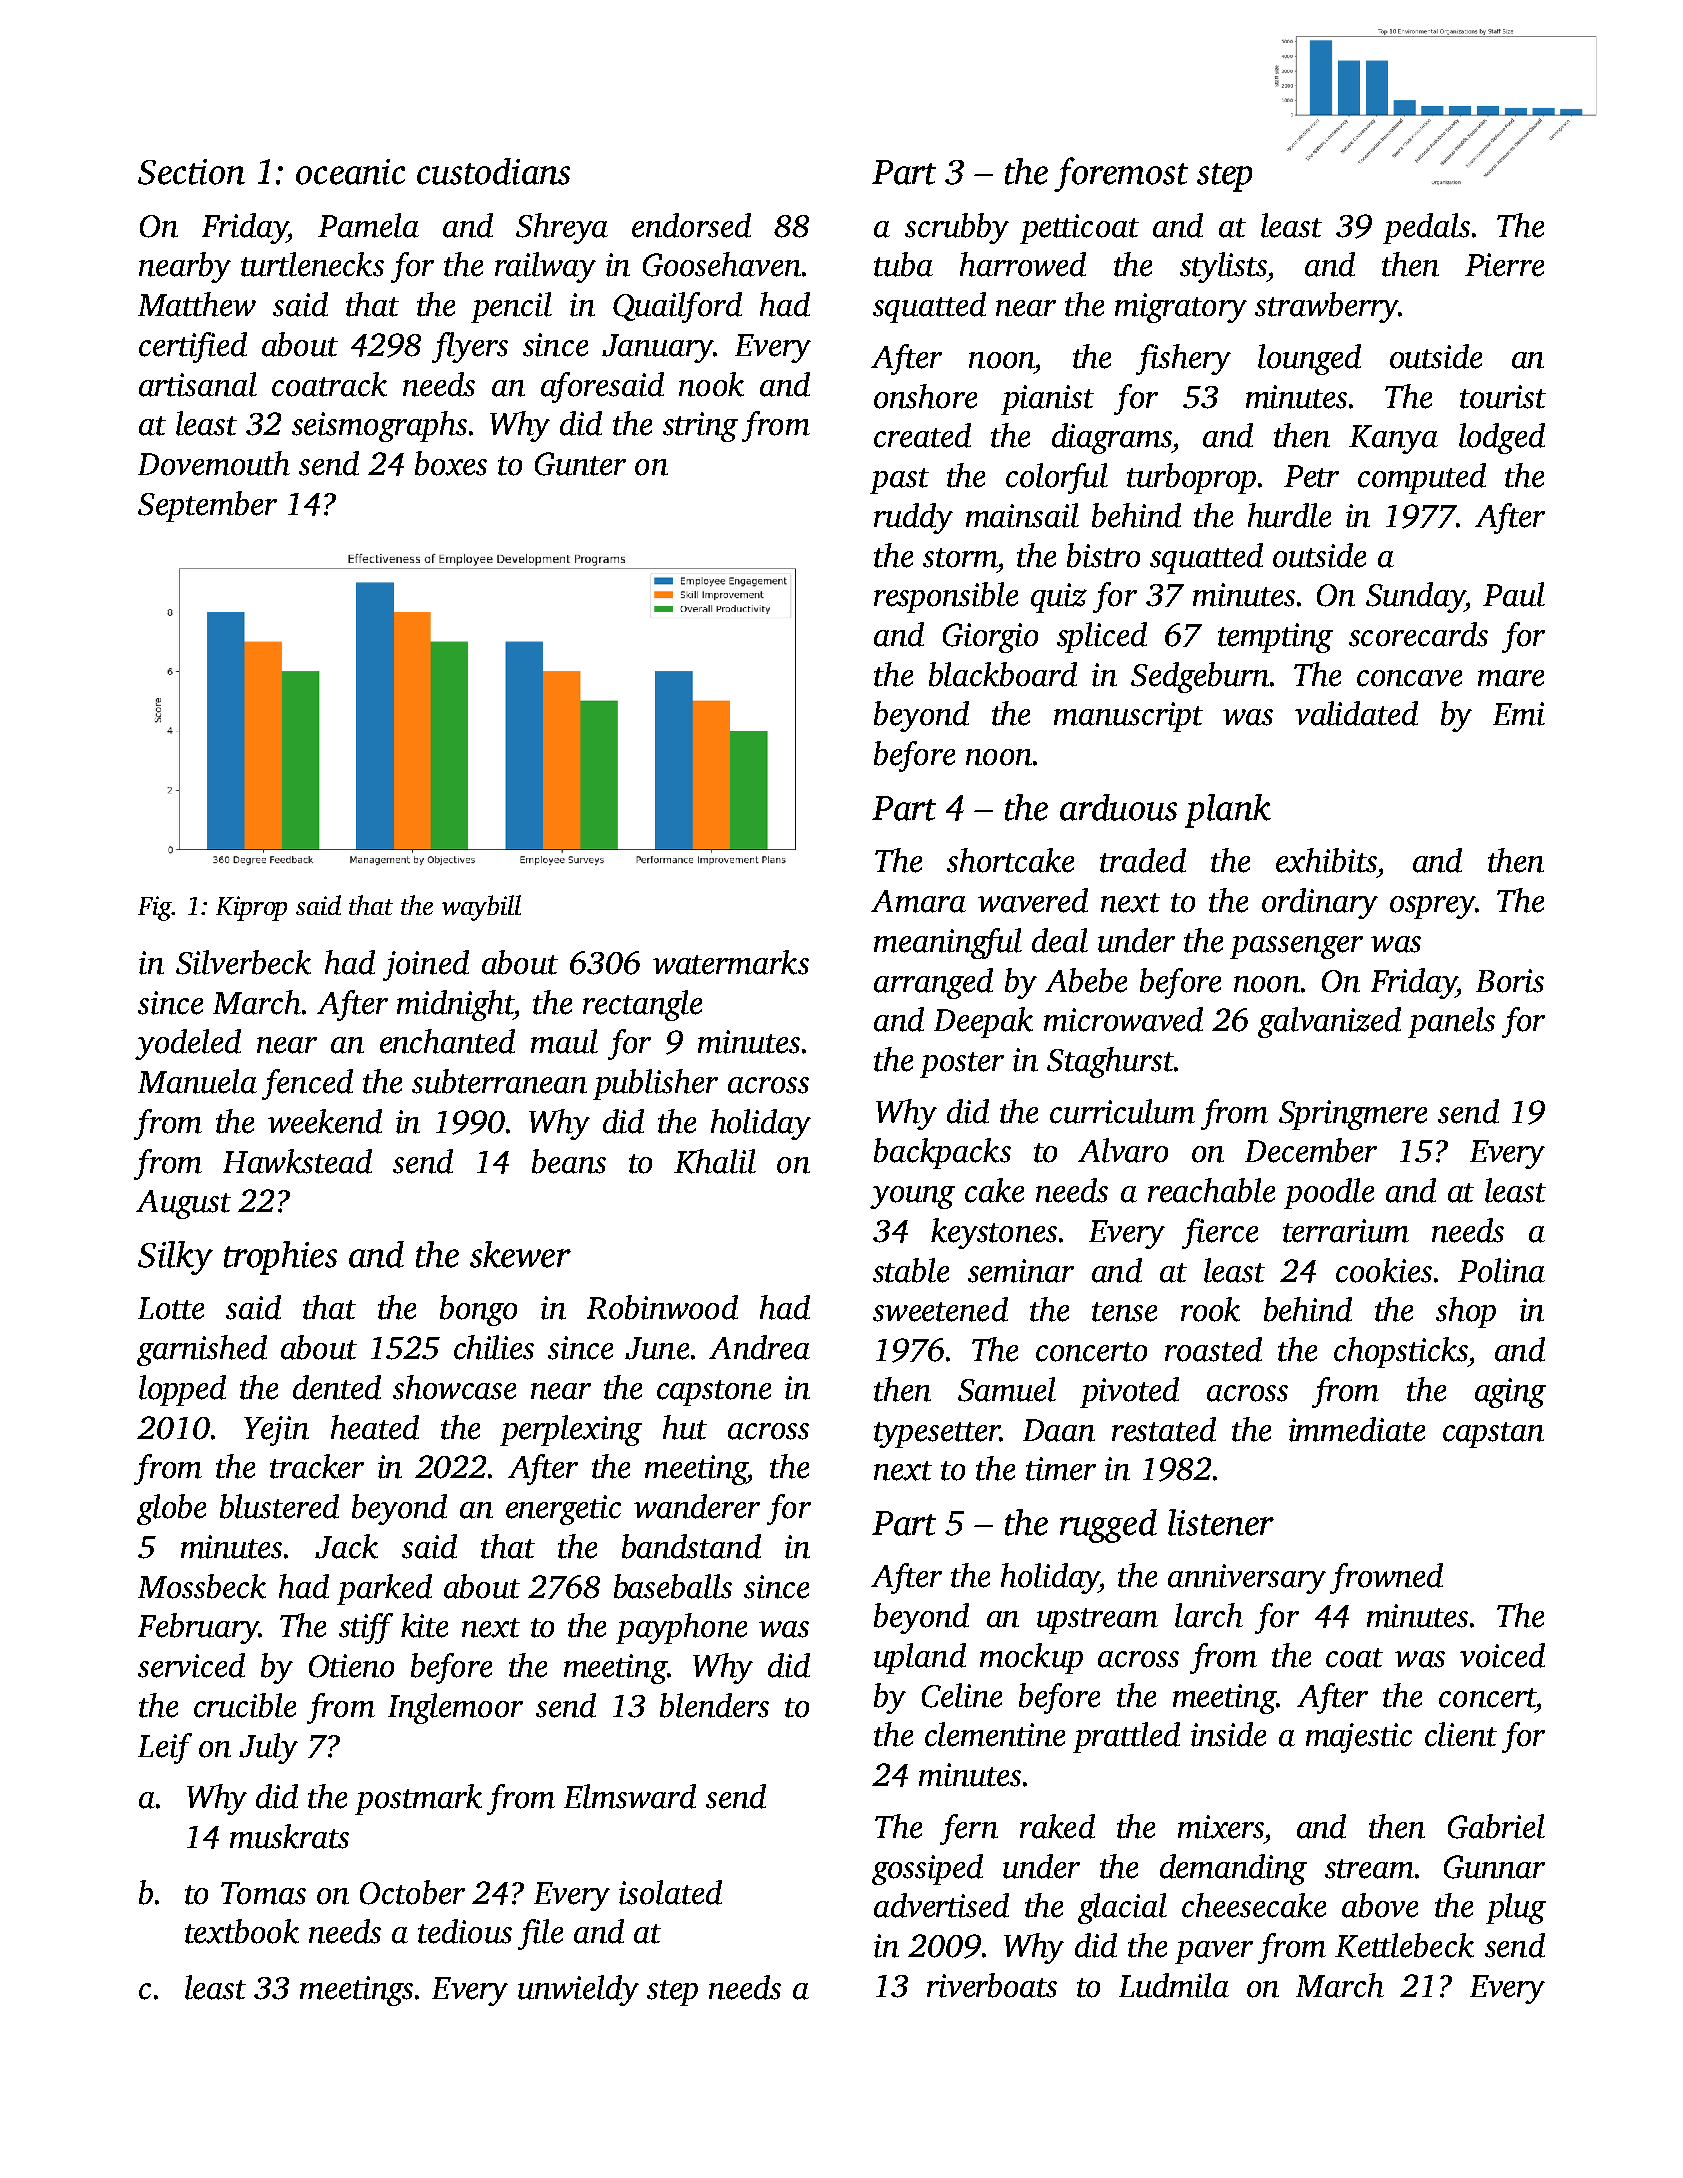 The width and height of the screenshot is (1683, 2178). Describe the element at coordinates (455, 1708) in the screenshot. I see `Inglemoor` at that location.
